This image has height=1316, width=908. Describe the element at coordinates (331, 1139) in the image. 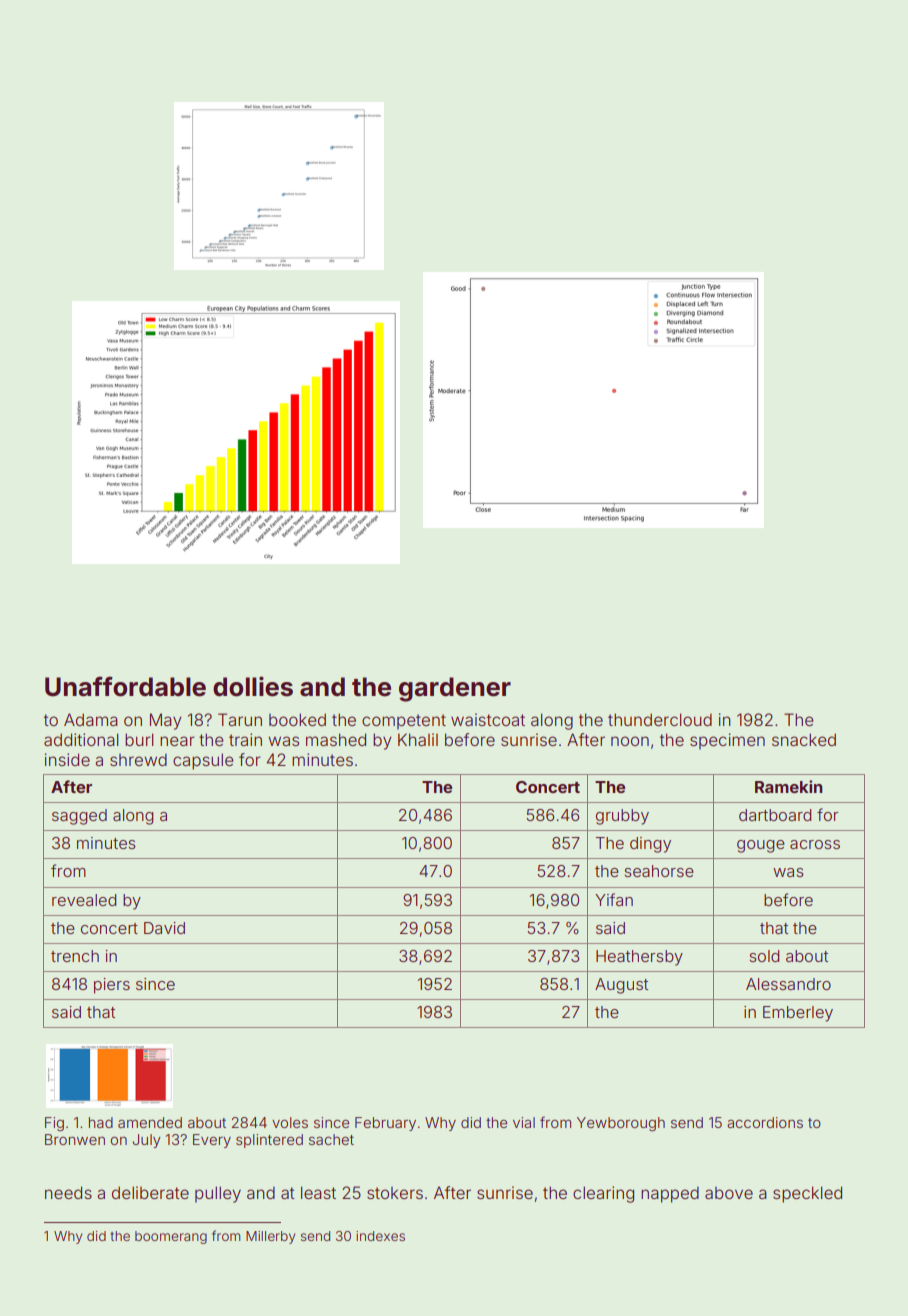

I see `sachet` at that location.
